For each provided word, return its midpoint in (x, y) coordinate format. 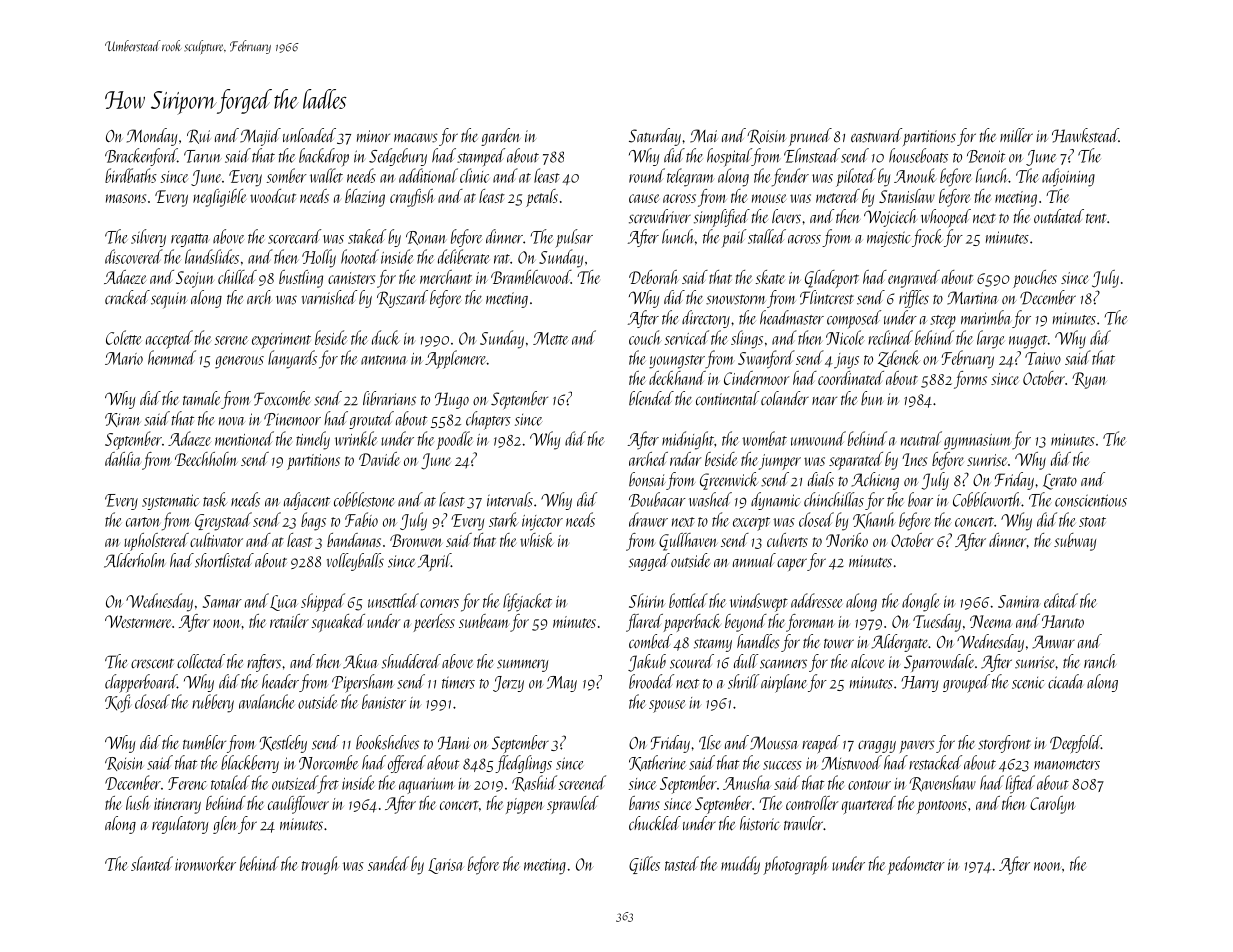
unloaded (309, 135)
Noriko (847, 540)
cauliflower (298, 805)
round (647, 175)
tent (1096, 218)
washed (710, 499)
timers (458, 682)
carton (143, 522)
